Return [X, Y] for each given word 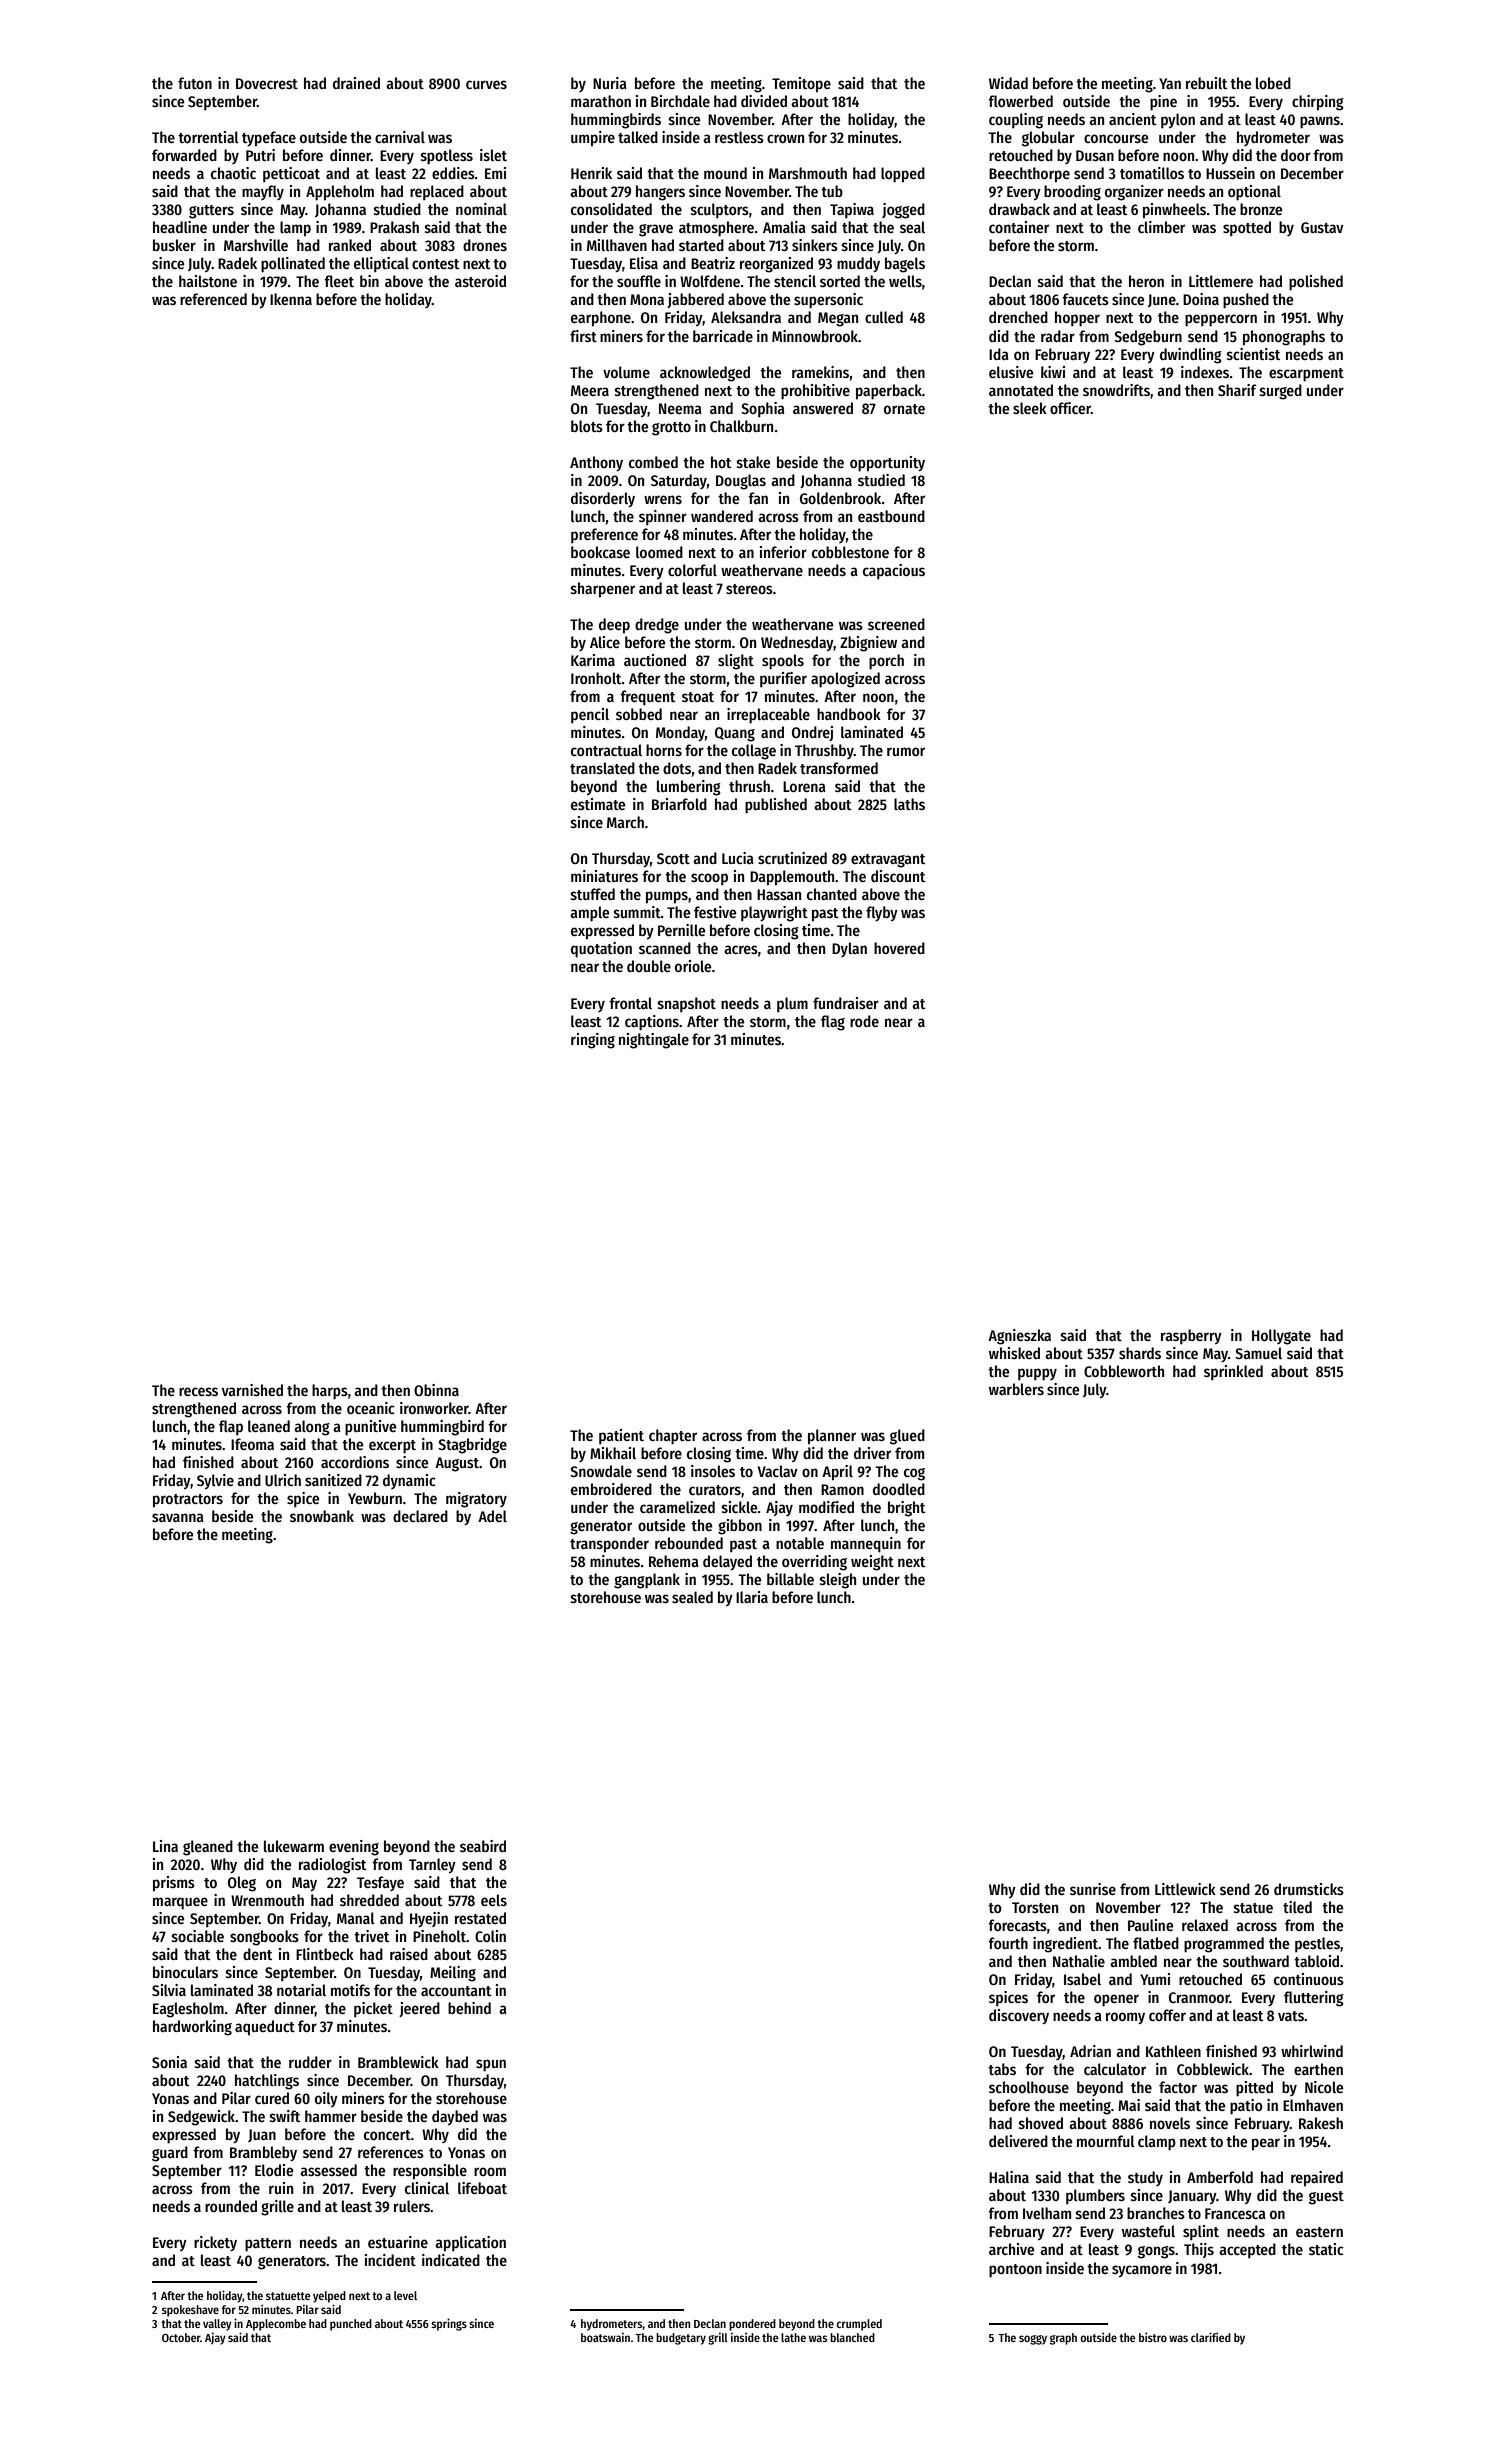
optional [1254, 193]
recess [198, 1391]
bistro [1153, 2337]
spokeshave [190, 2311]
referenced [213, 299]
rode [864, 1021]
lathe [793, 2337]
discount [898, 876]
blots [587, 426]
